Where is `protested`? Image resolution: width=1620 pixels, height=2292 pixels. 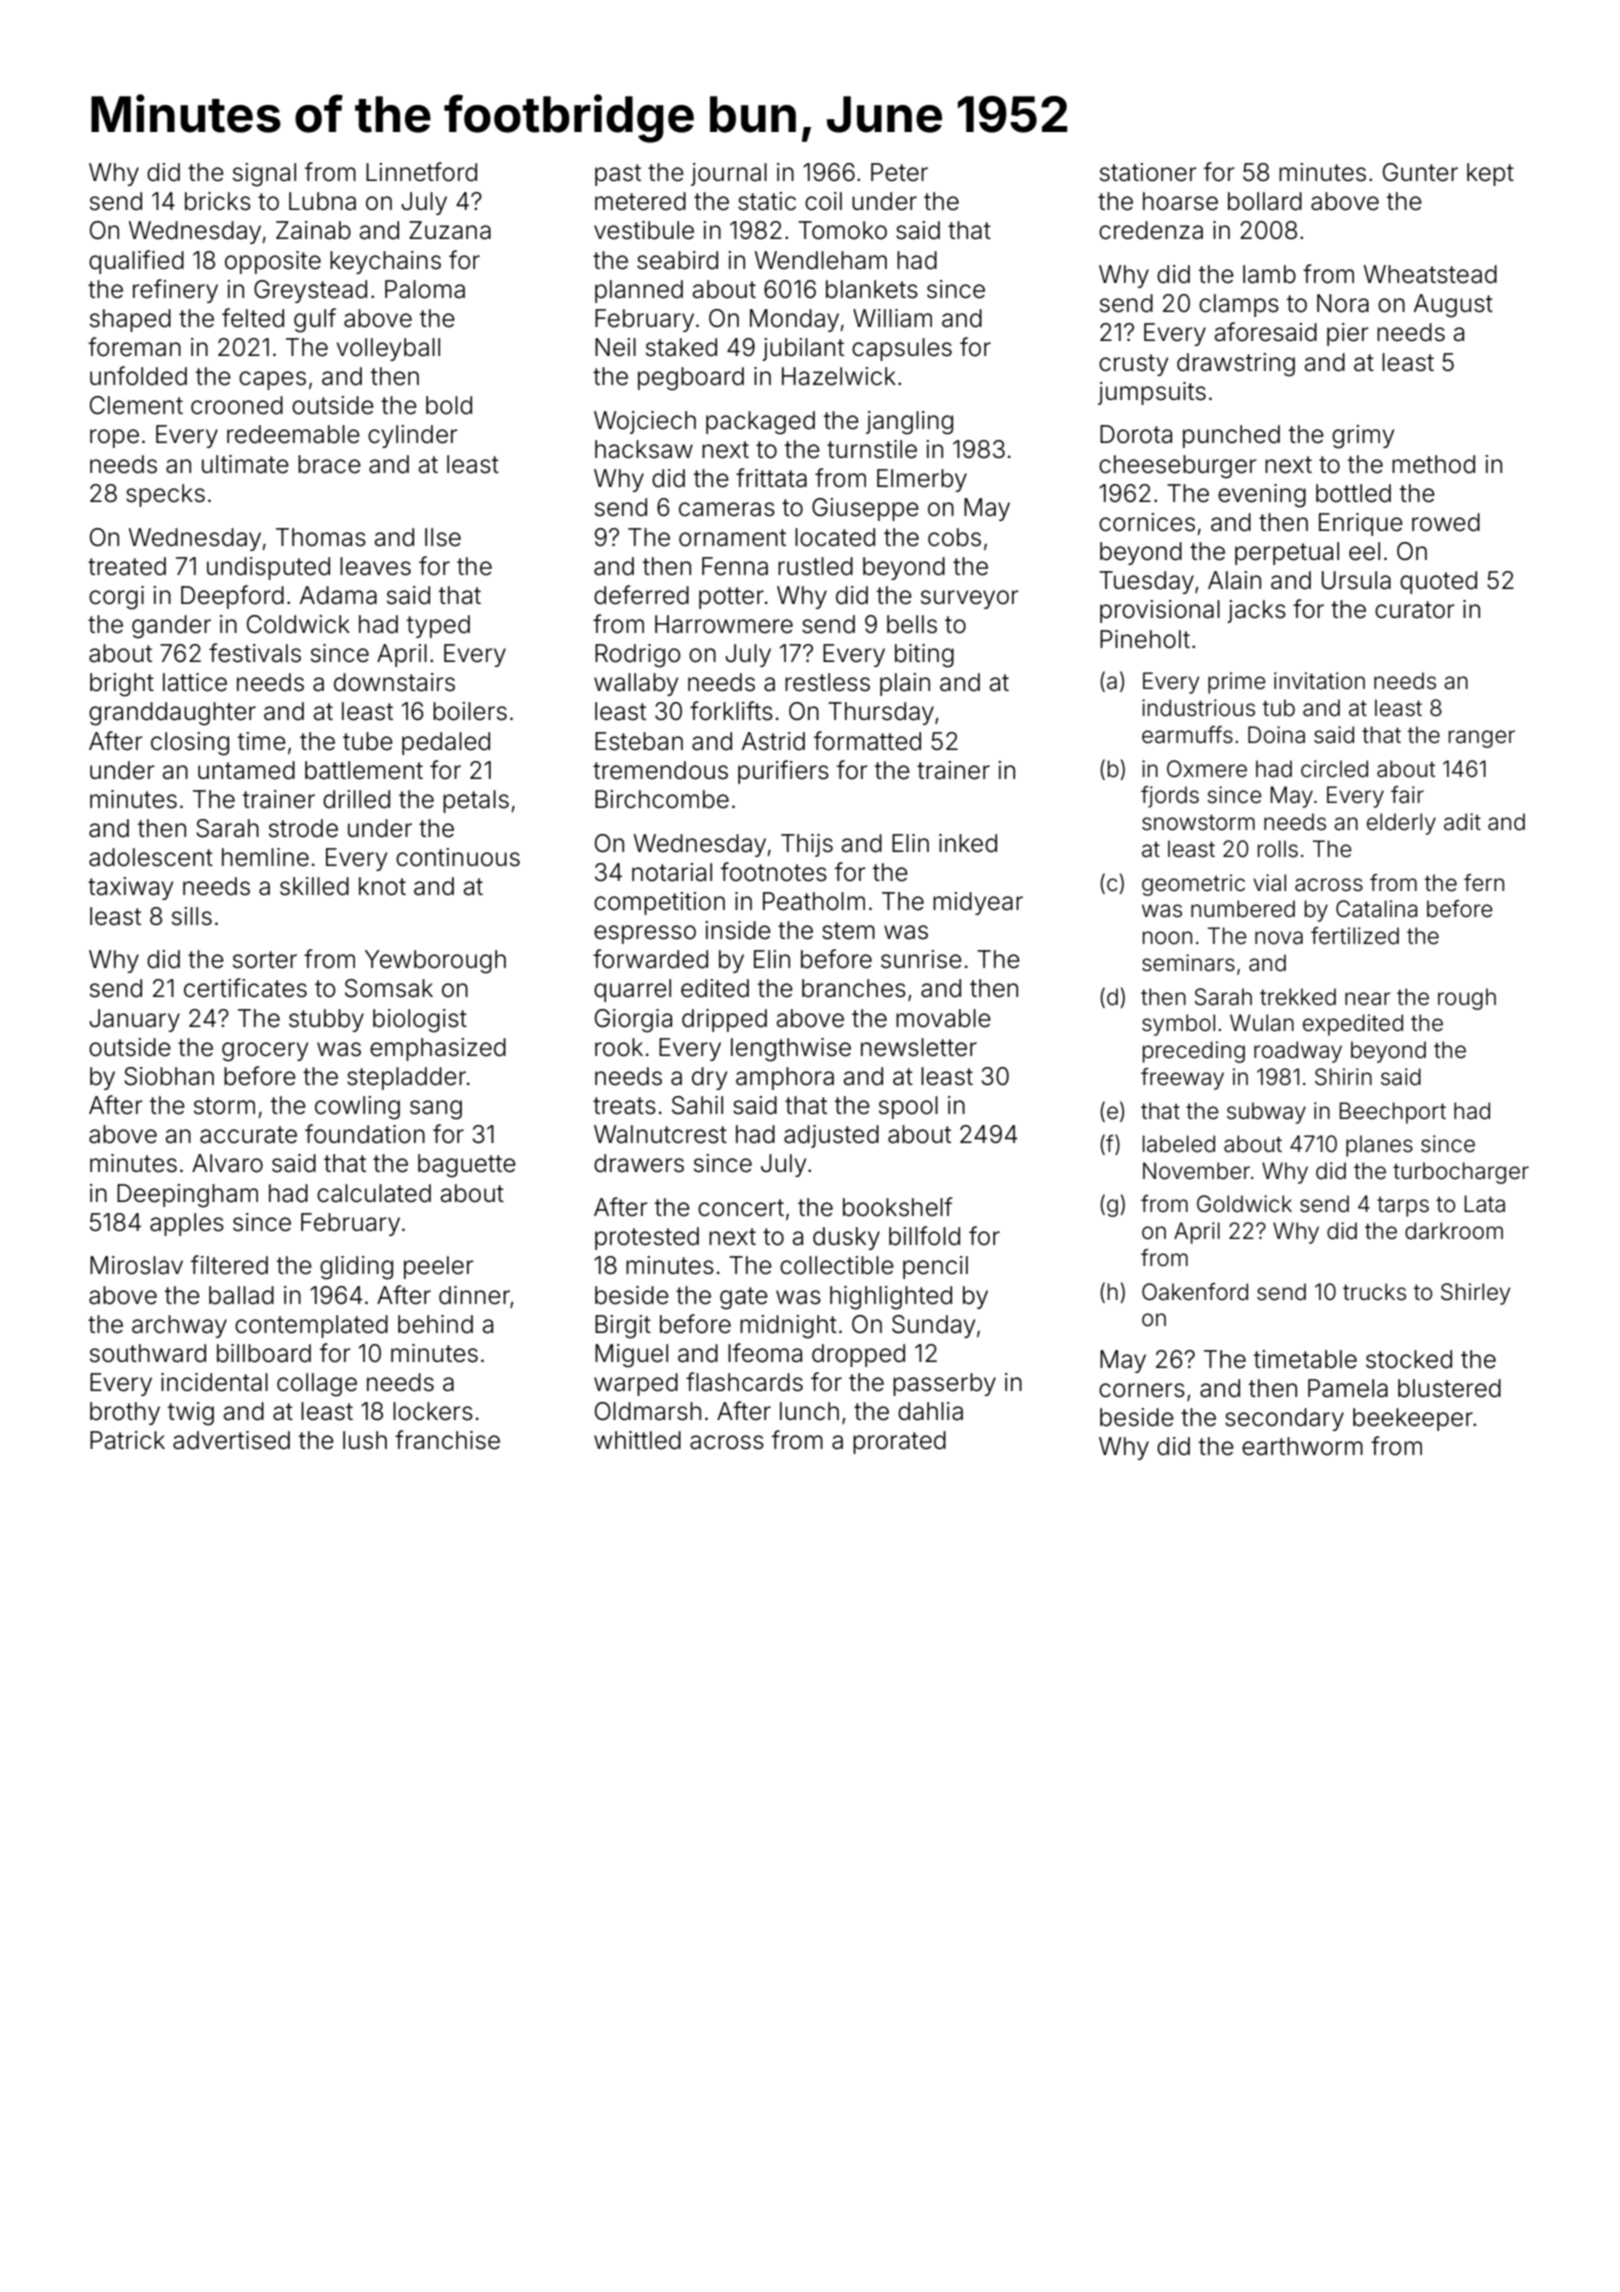
protested is located at coordinates (647, 1238).
